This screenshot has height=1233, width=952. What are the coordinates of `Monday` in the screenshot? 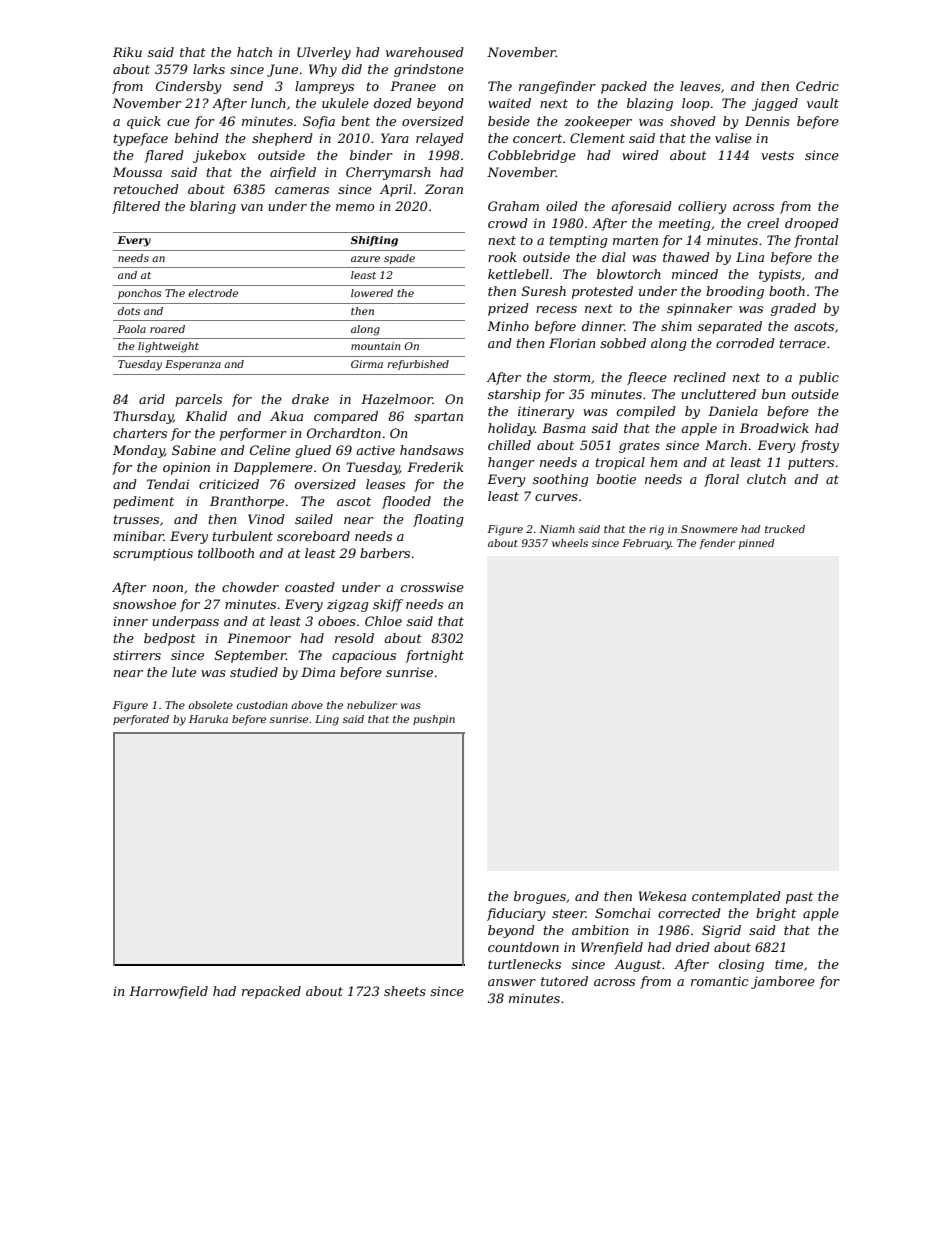 It's located at (139, 451).
